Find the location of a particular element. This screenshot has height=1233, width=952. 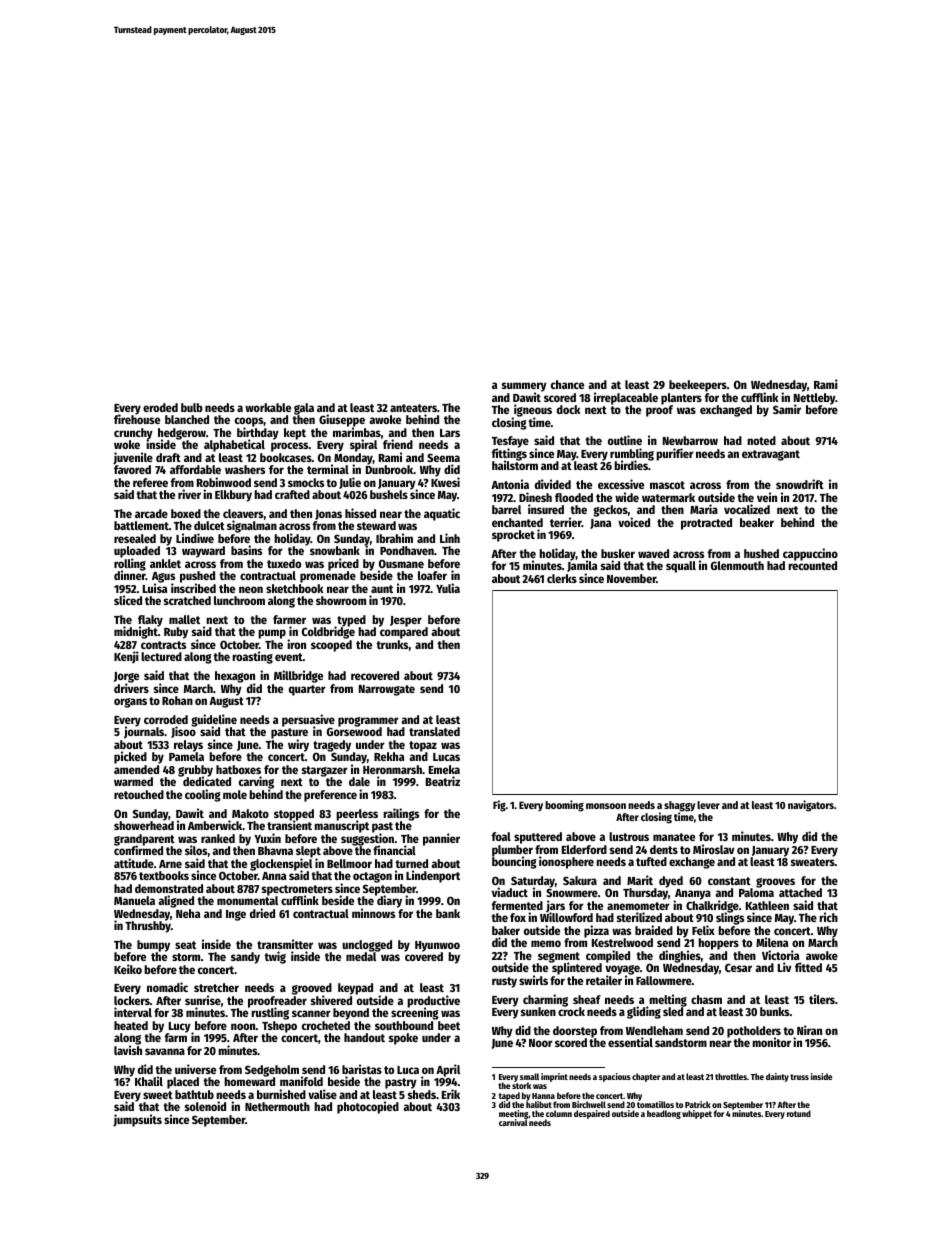

anteaters is located at coordinates (413, 408).
